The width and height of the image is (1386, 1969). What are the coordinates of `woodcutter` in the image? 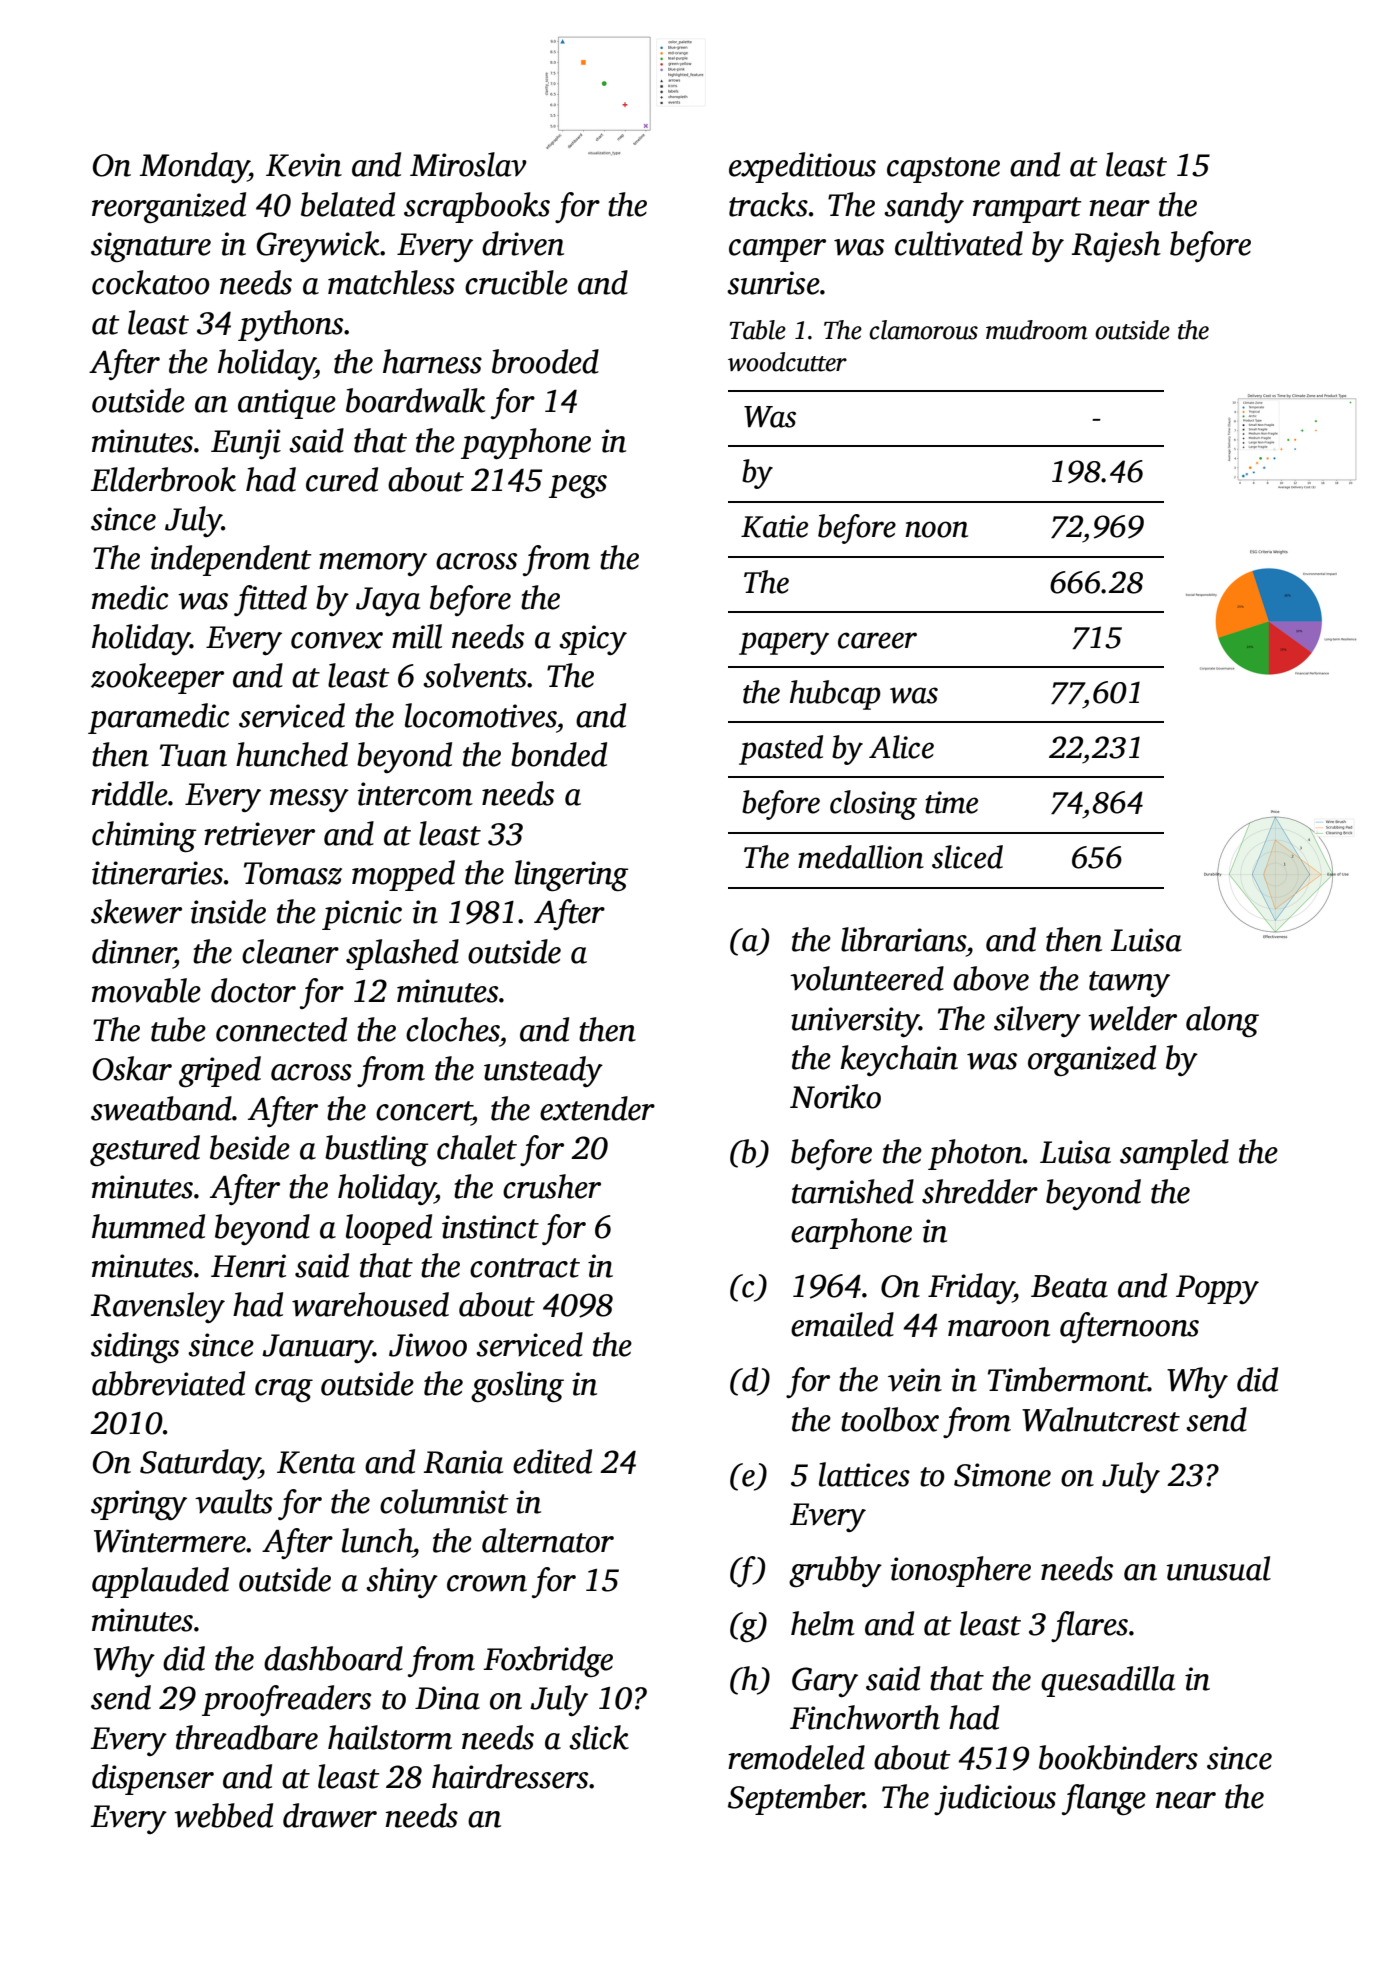 It's located at (787, 362).
